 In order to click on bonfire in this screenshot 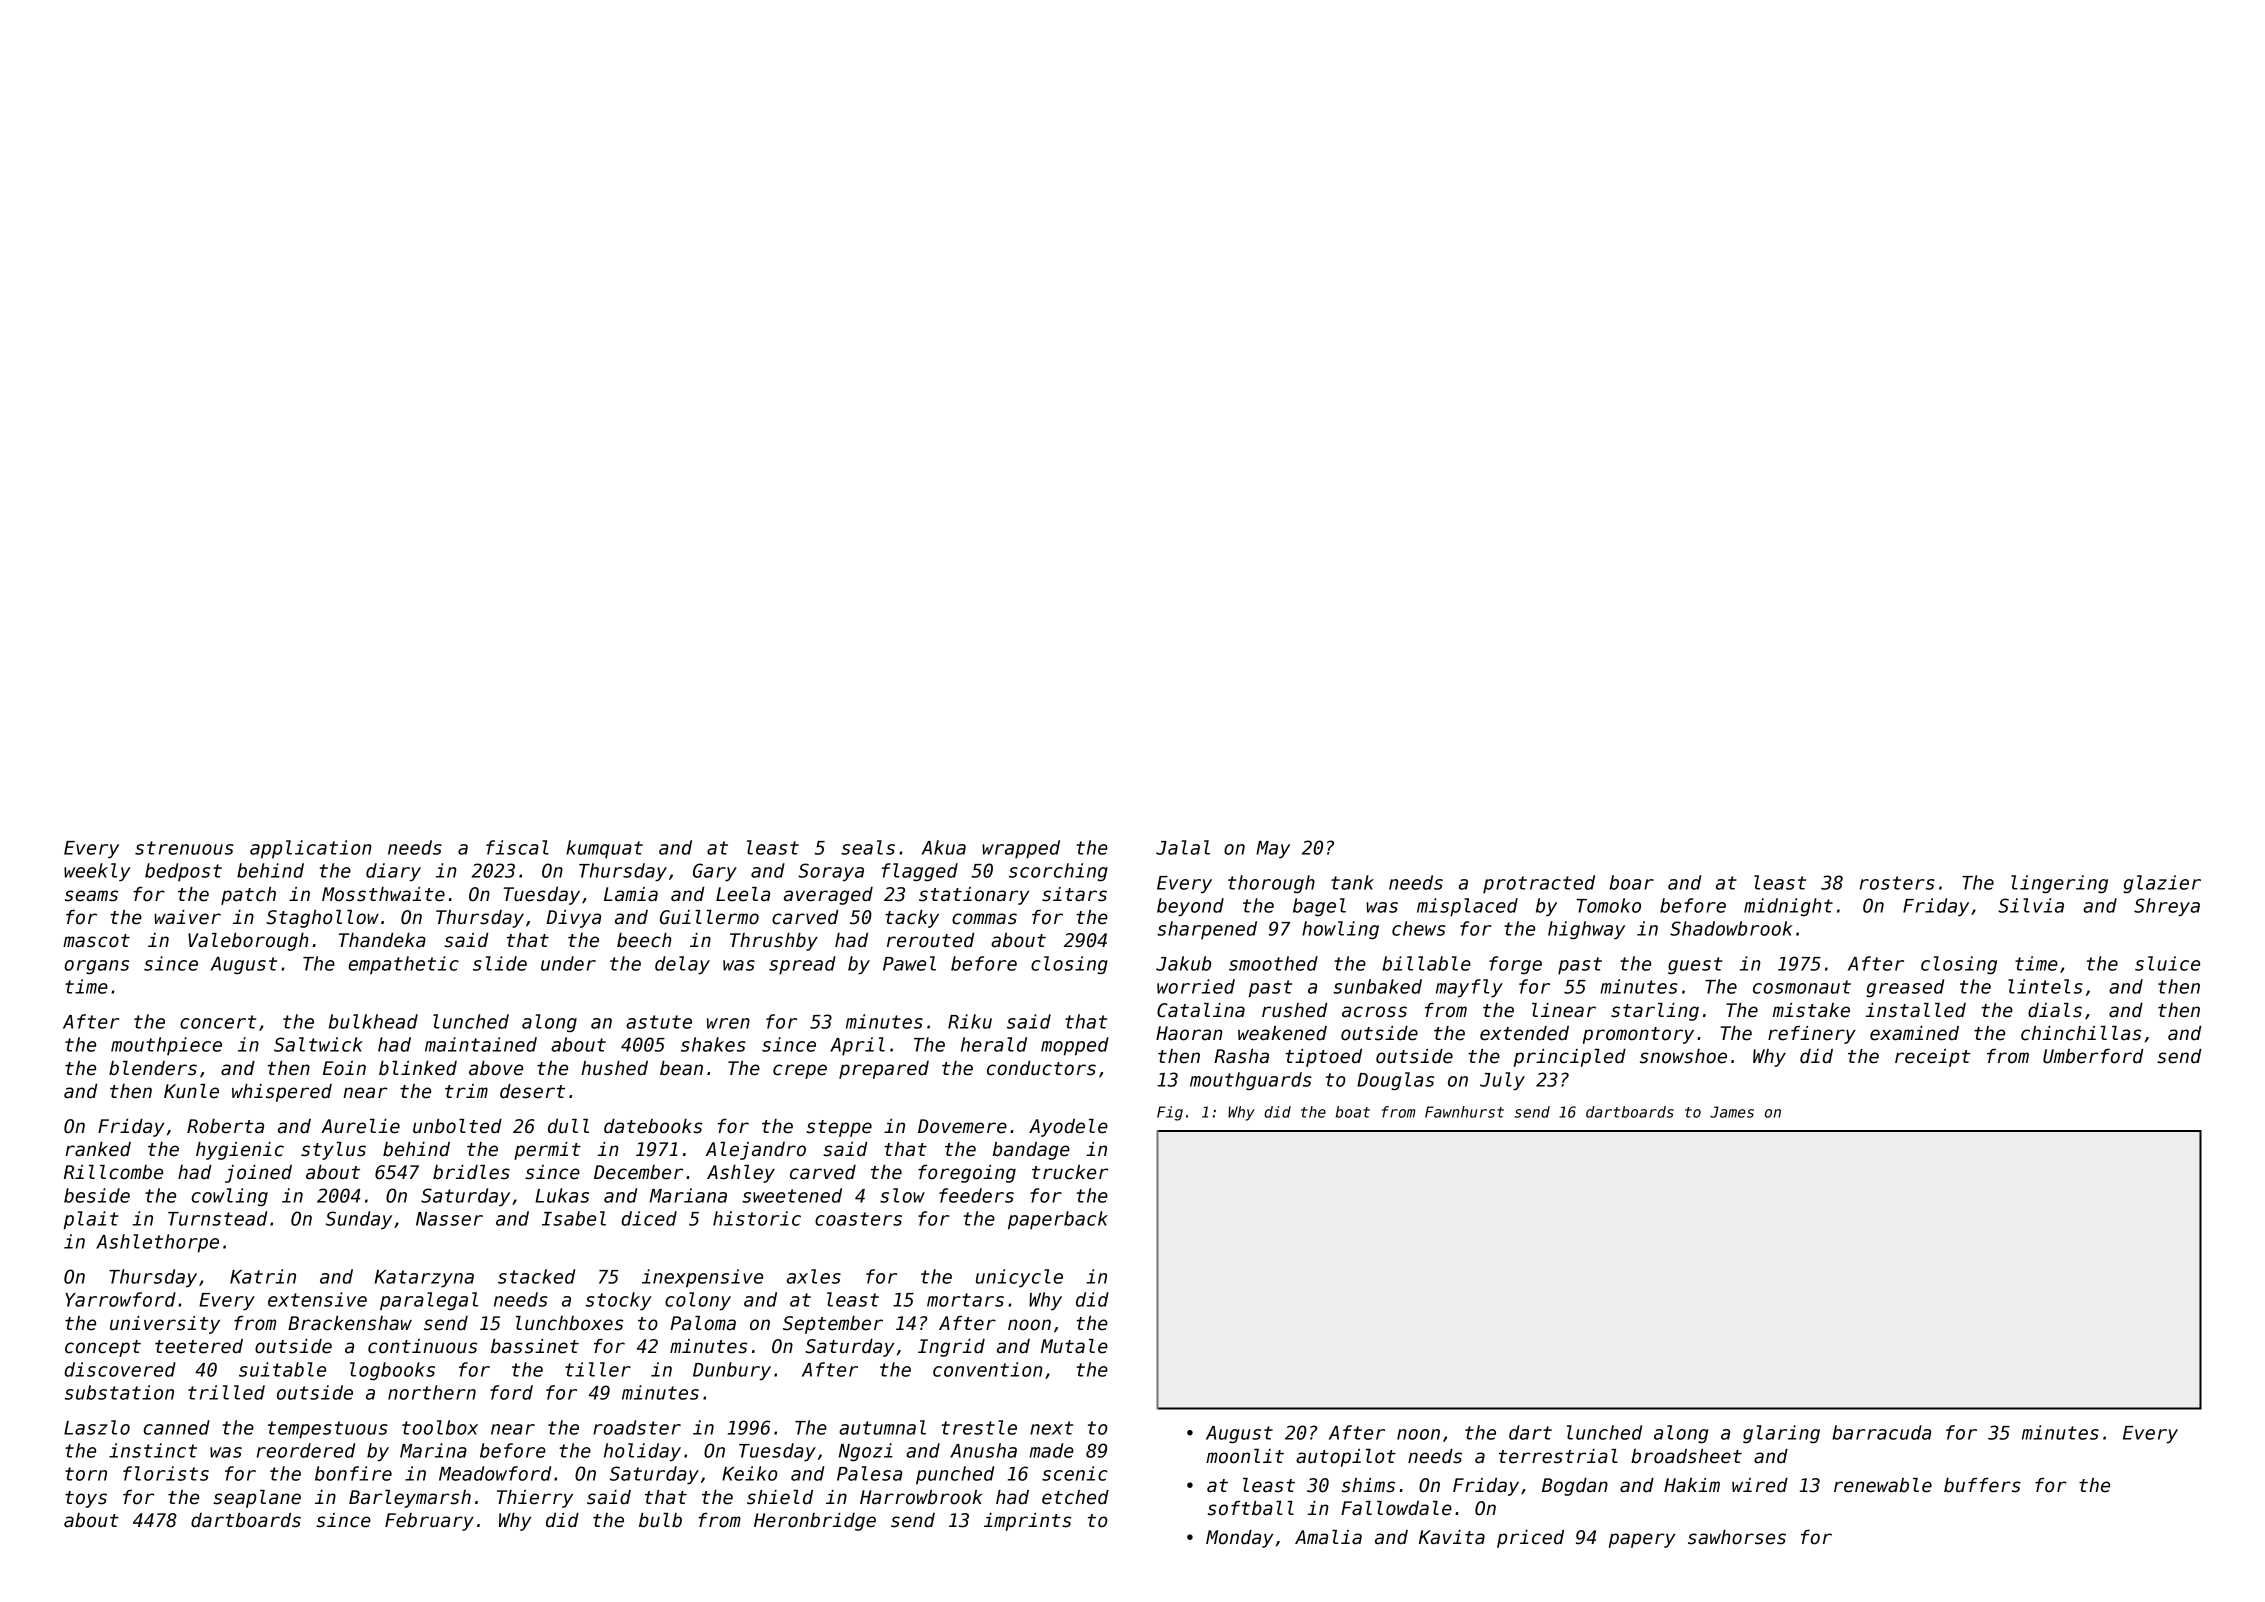, I will do `click(353, 1473)`.
